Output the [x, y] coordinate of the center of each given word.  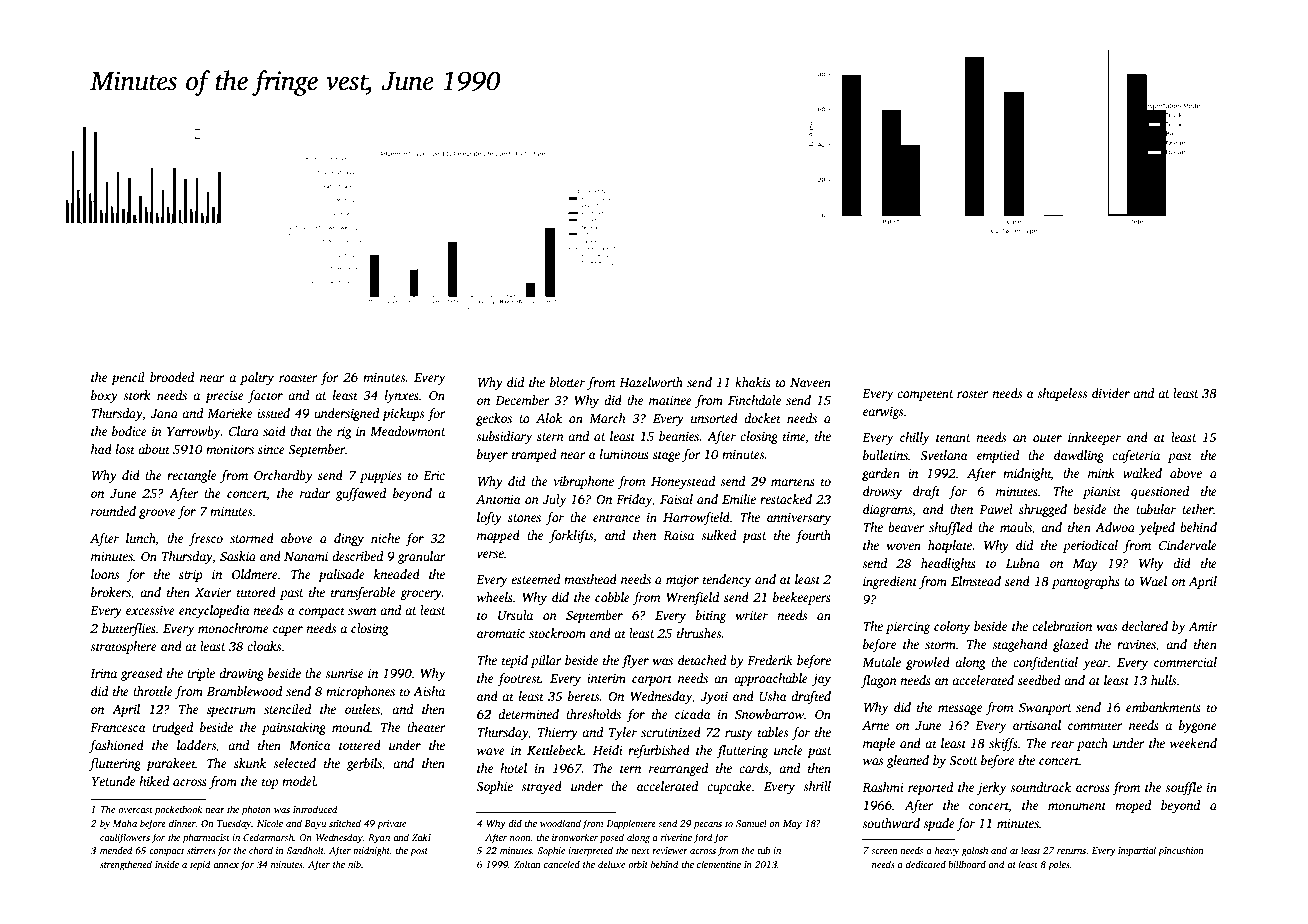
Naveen [810, 382]
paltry [257, 378]
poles [1059, 865]
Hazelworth [651, 382]
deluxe [611, 864]
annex [226, 865]
